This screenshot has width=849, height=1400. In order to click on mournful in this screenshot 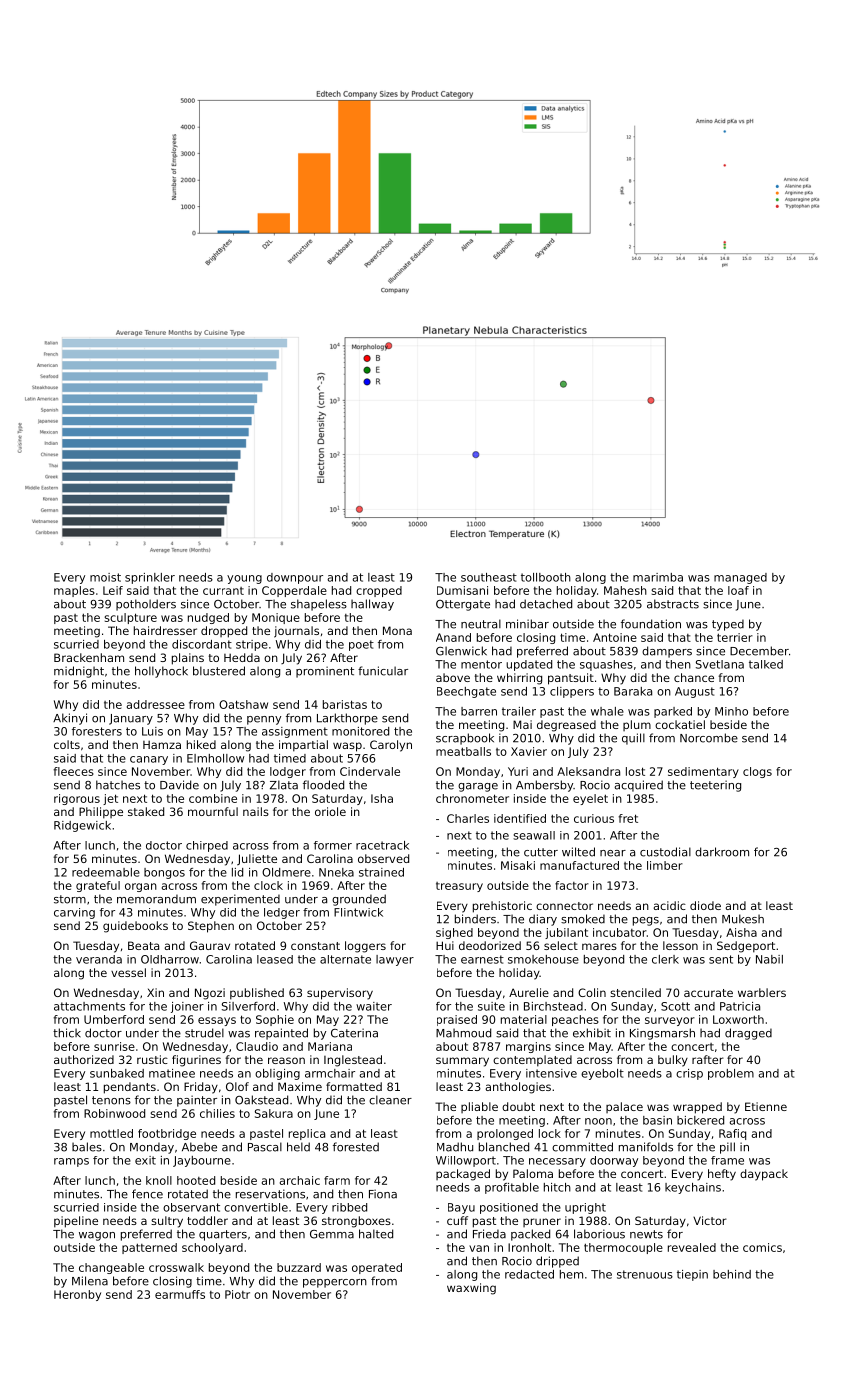, I will do `click(213, 811)`.
